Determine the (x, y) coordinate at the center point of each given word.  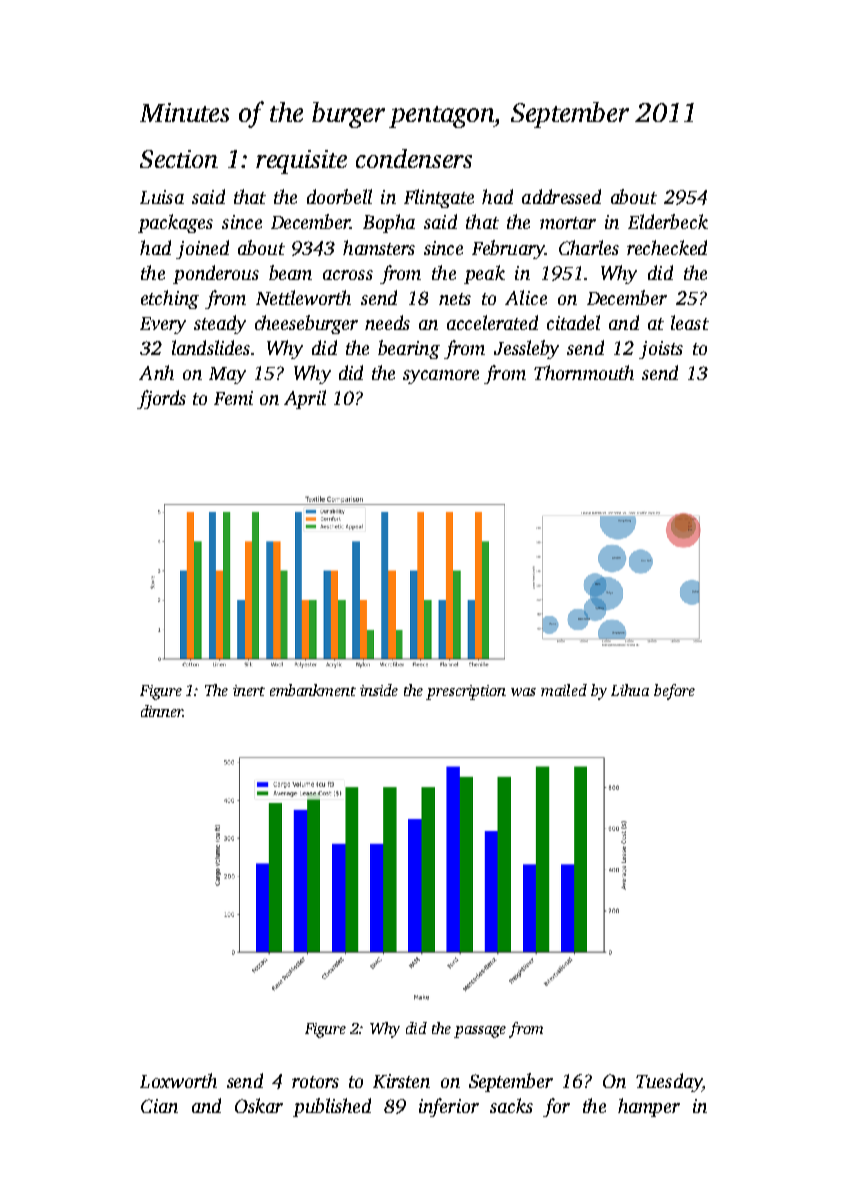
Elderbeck (668, 221)
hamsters (379, 247)
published (332, 1107)
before (674, 692)
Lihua (630, 690)
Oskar (259, 1105)
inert (249, 690)
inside (379, 690)
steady (220, 324)
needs (387, 322)
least (690, 322)
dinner (162, 711)
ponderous (216, 274)
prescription (466, 692)
